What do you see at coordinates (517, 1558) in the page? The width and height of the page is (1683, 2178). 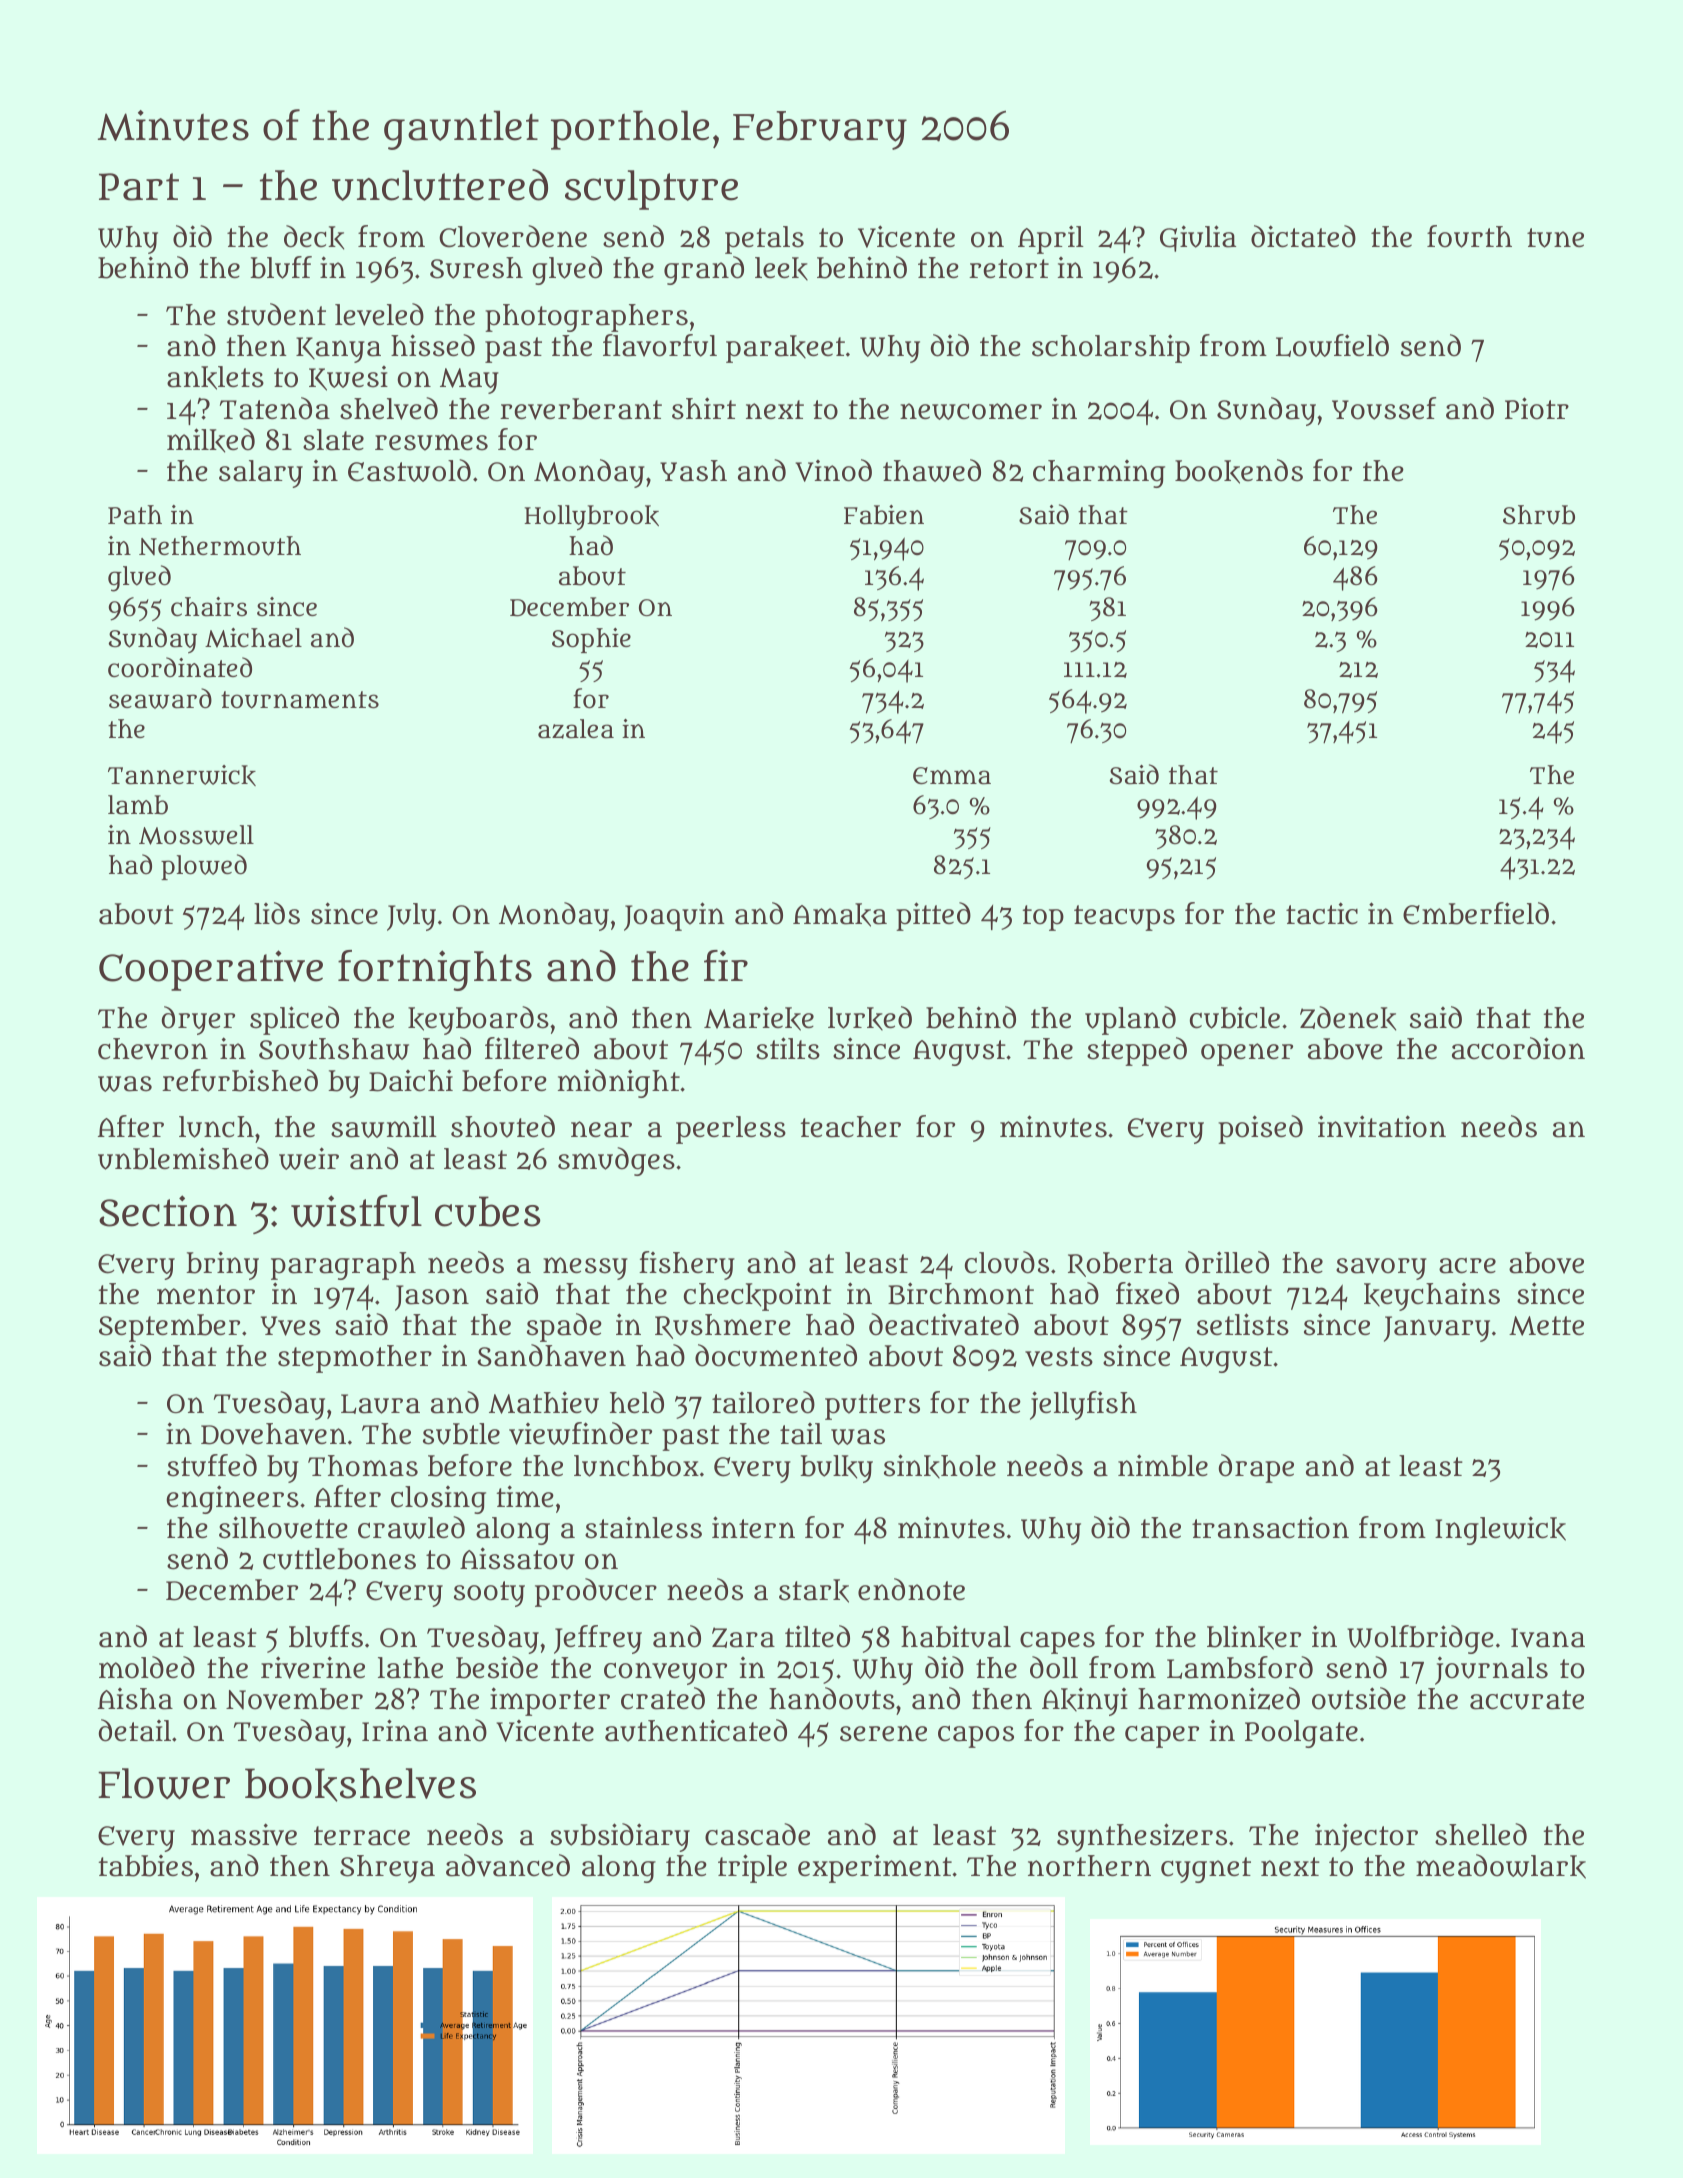 I see `Aissatou` at bounding box center [517, 1558].
